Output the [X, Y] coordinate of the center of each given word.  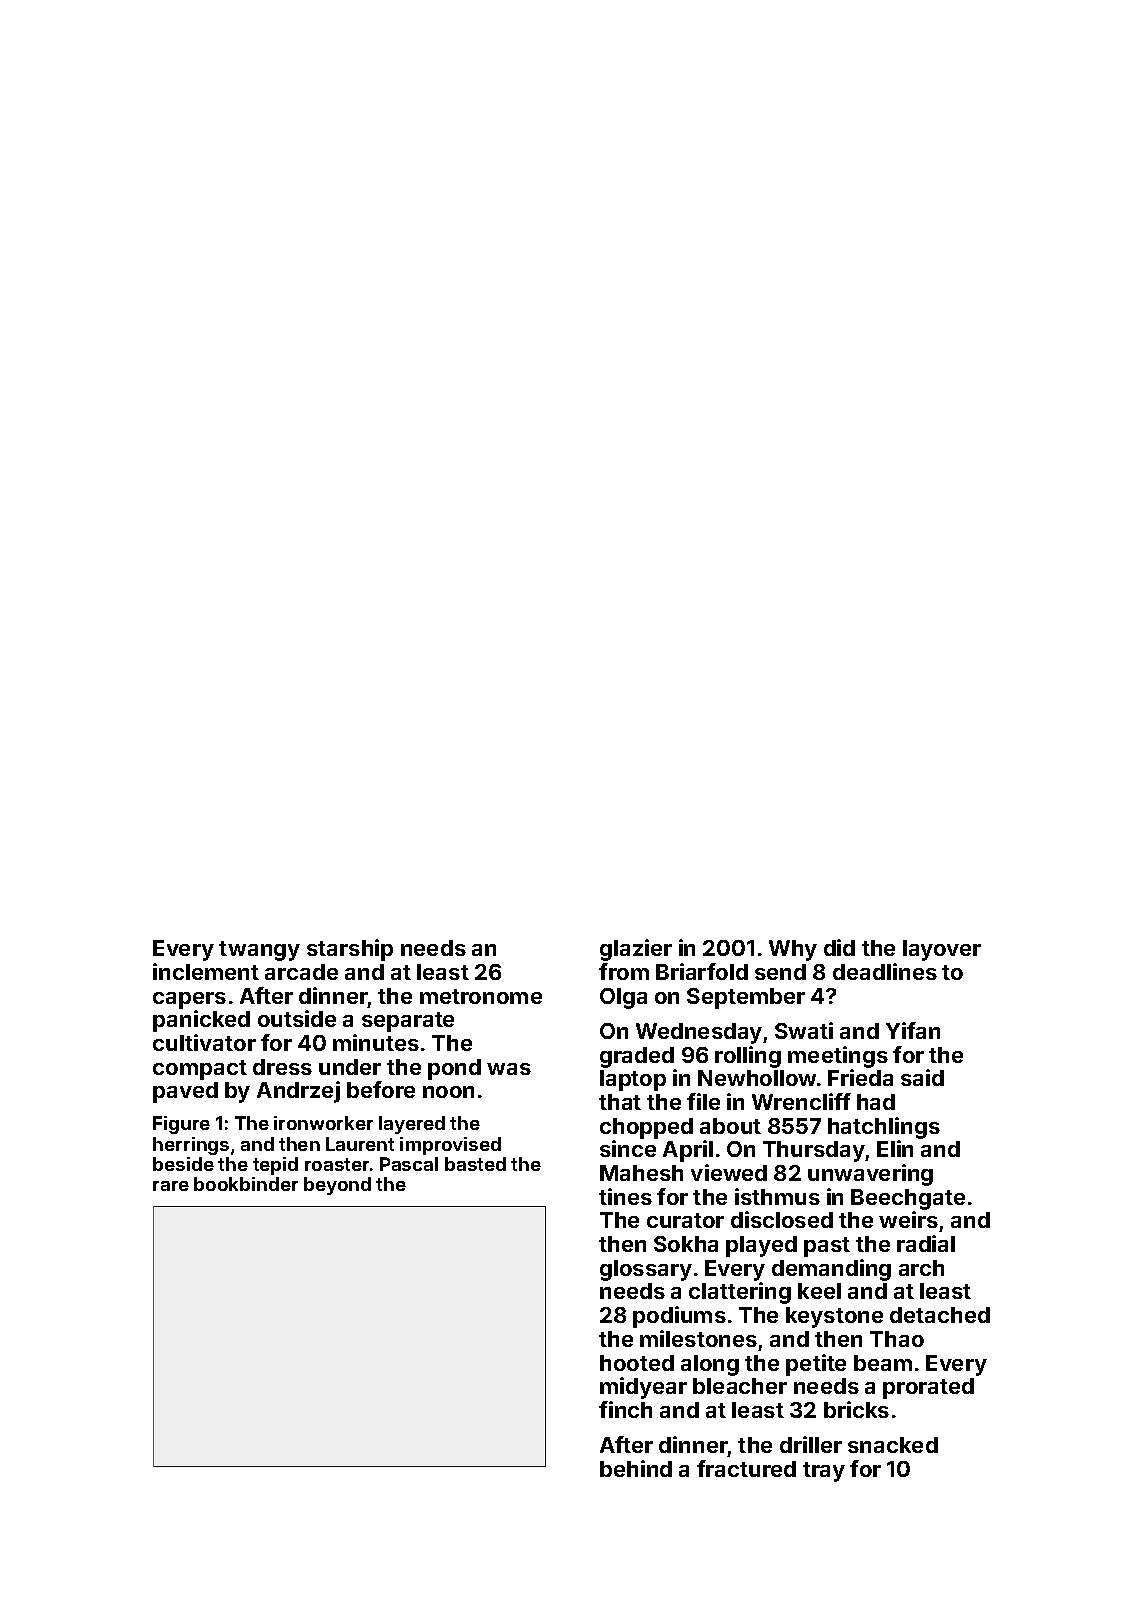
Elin [895, 1148]
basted [475, 1164]
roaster [337, 1164]
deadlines [885, 971]
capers [189, 1000]
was [509, 1069]
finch [625, 1409]
